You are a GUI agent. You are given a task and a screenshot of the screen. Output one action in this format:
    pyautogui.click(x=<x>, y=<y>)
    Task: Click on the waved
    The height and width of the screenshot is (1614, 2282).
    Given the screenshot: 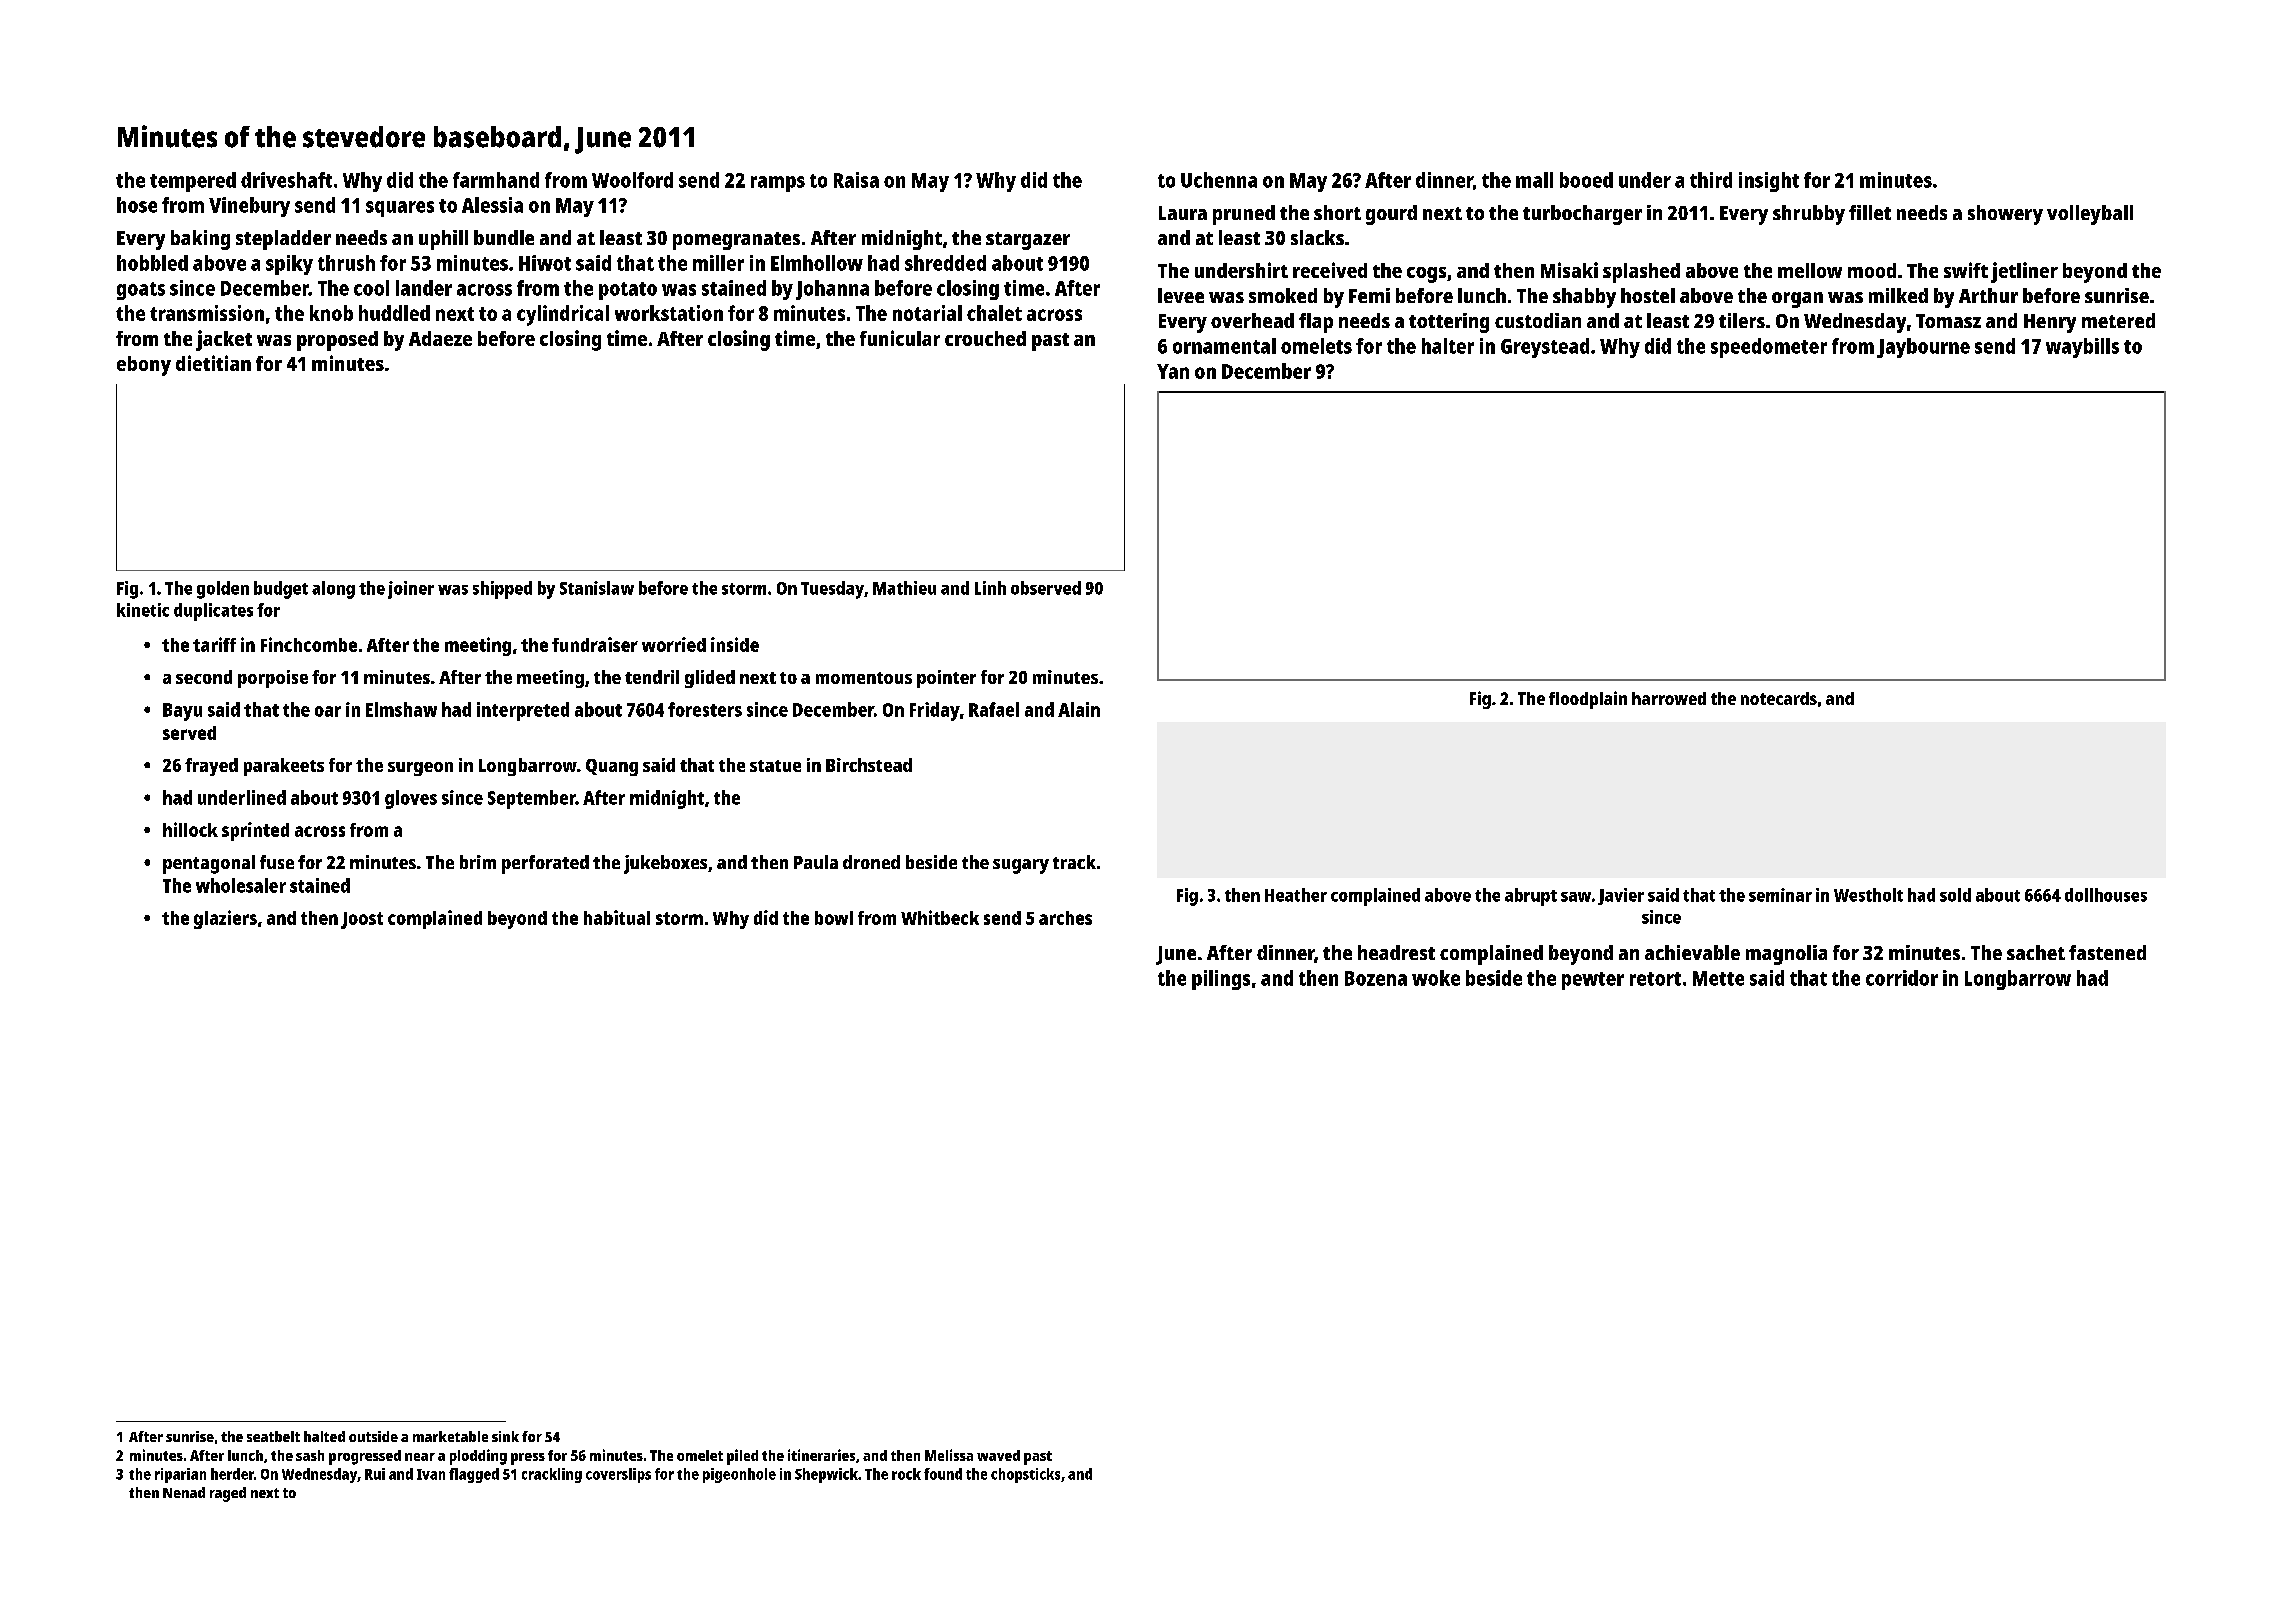 What is the action you would take?
    pyautogui.click(x=998, y=1455)
